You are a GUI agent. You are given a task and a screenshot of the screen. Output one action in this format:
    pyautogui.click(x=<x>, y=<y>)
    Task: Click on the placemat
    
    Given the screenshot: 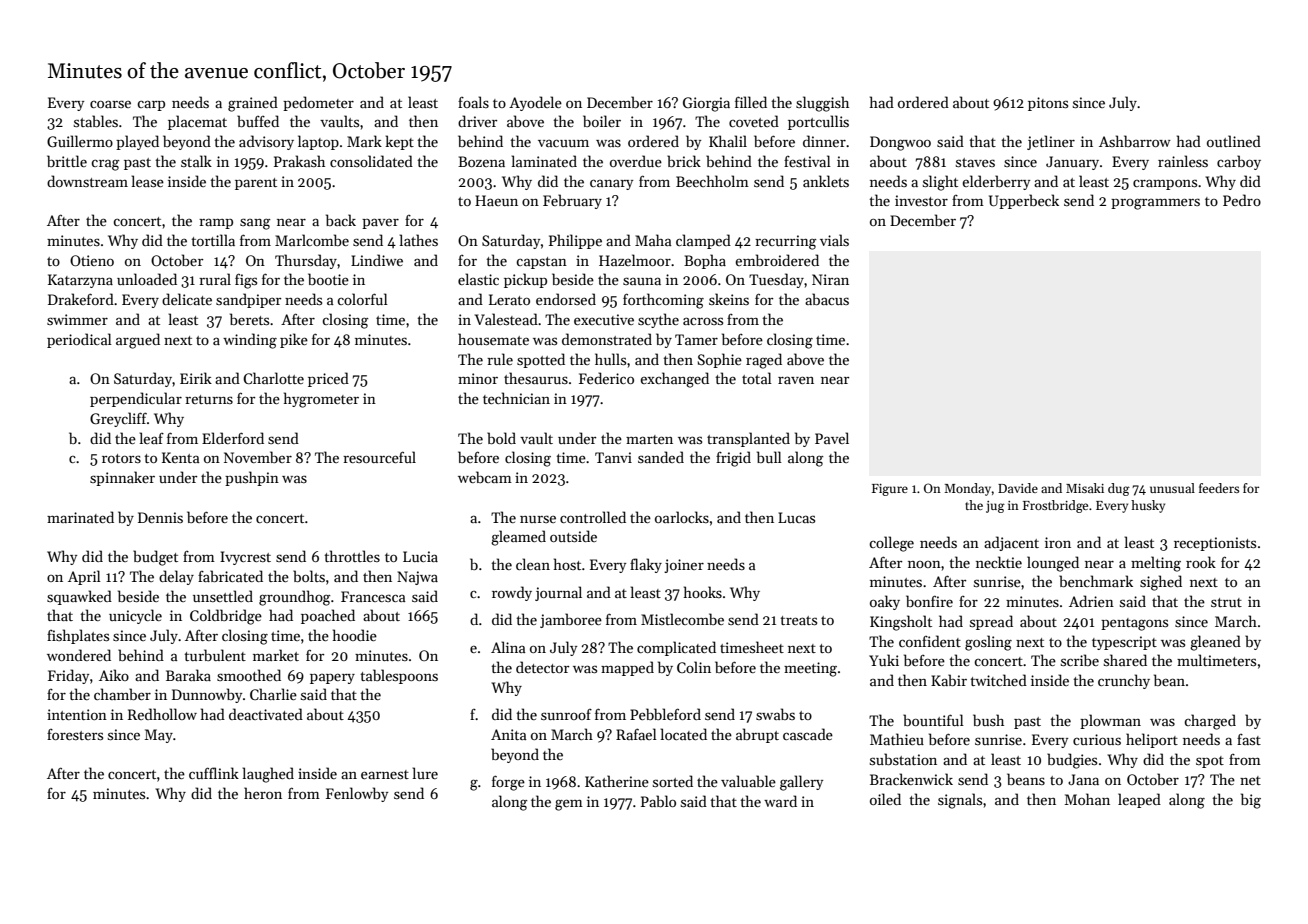 What is the action you would take?
    pyautogui.click(x=197, y=122)
